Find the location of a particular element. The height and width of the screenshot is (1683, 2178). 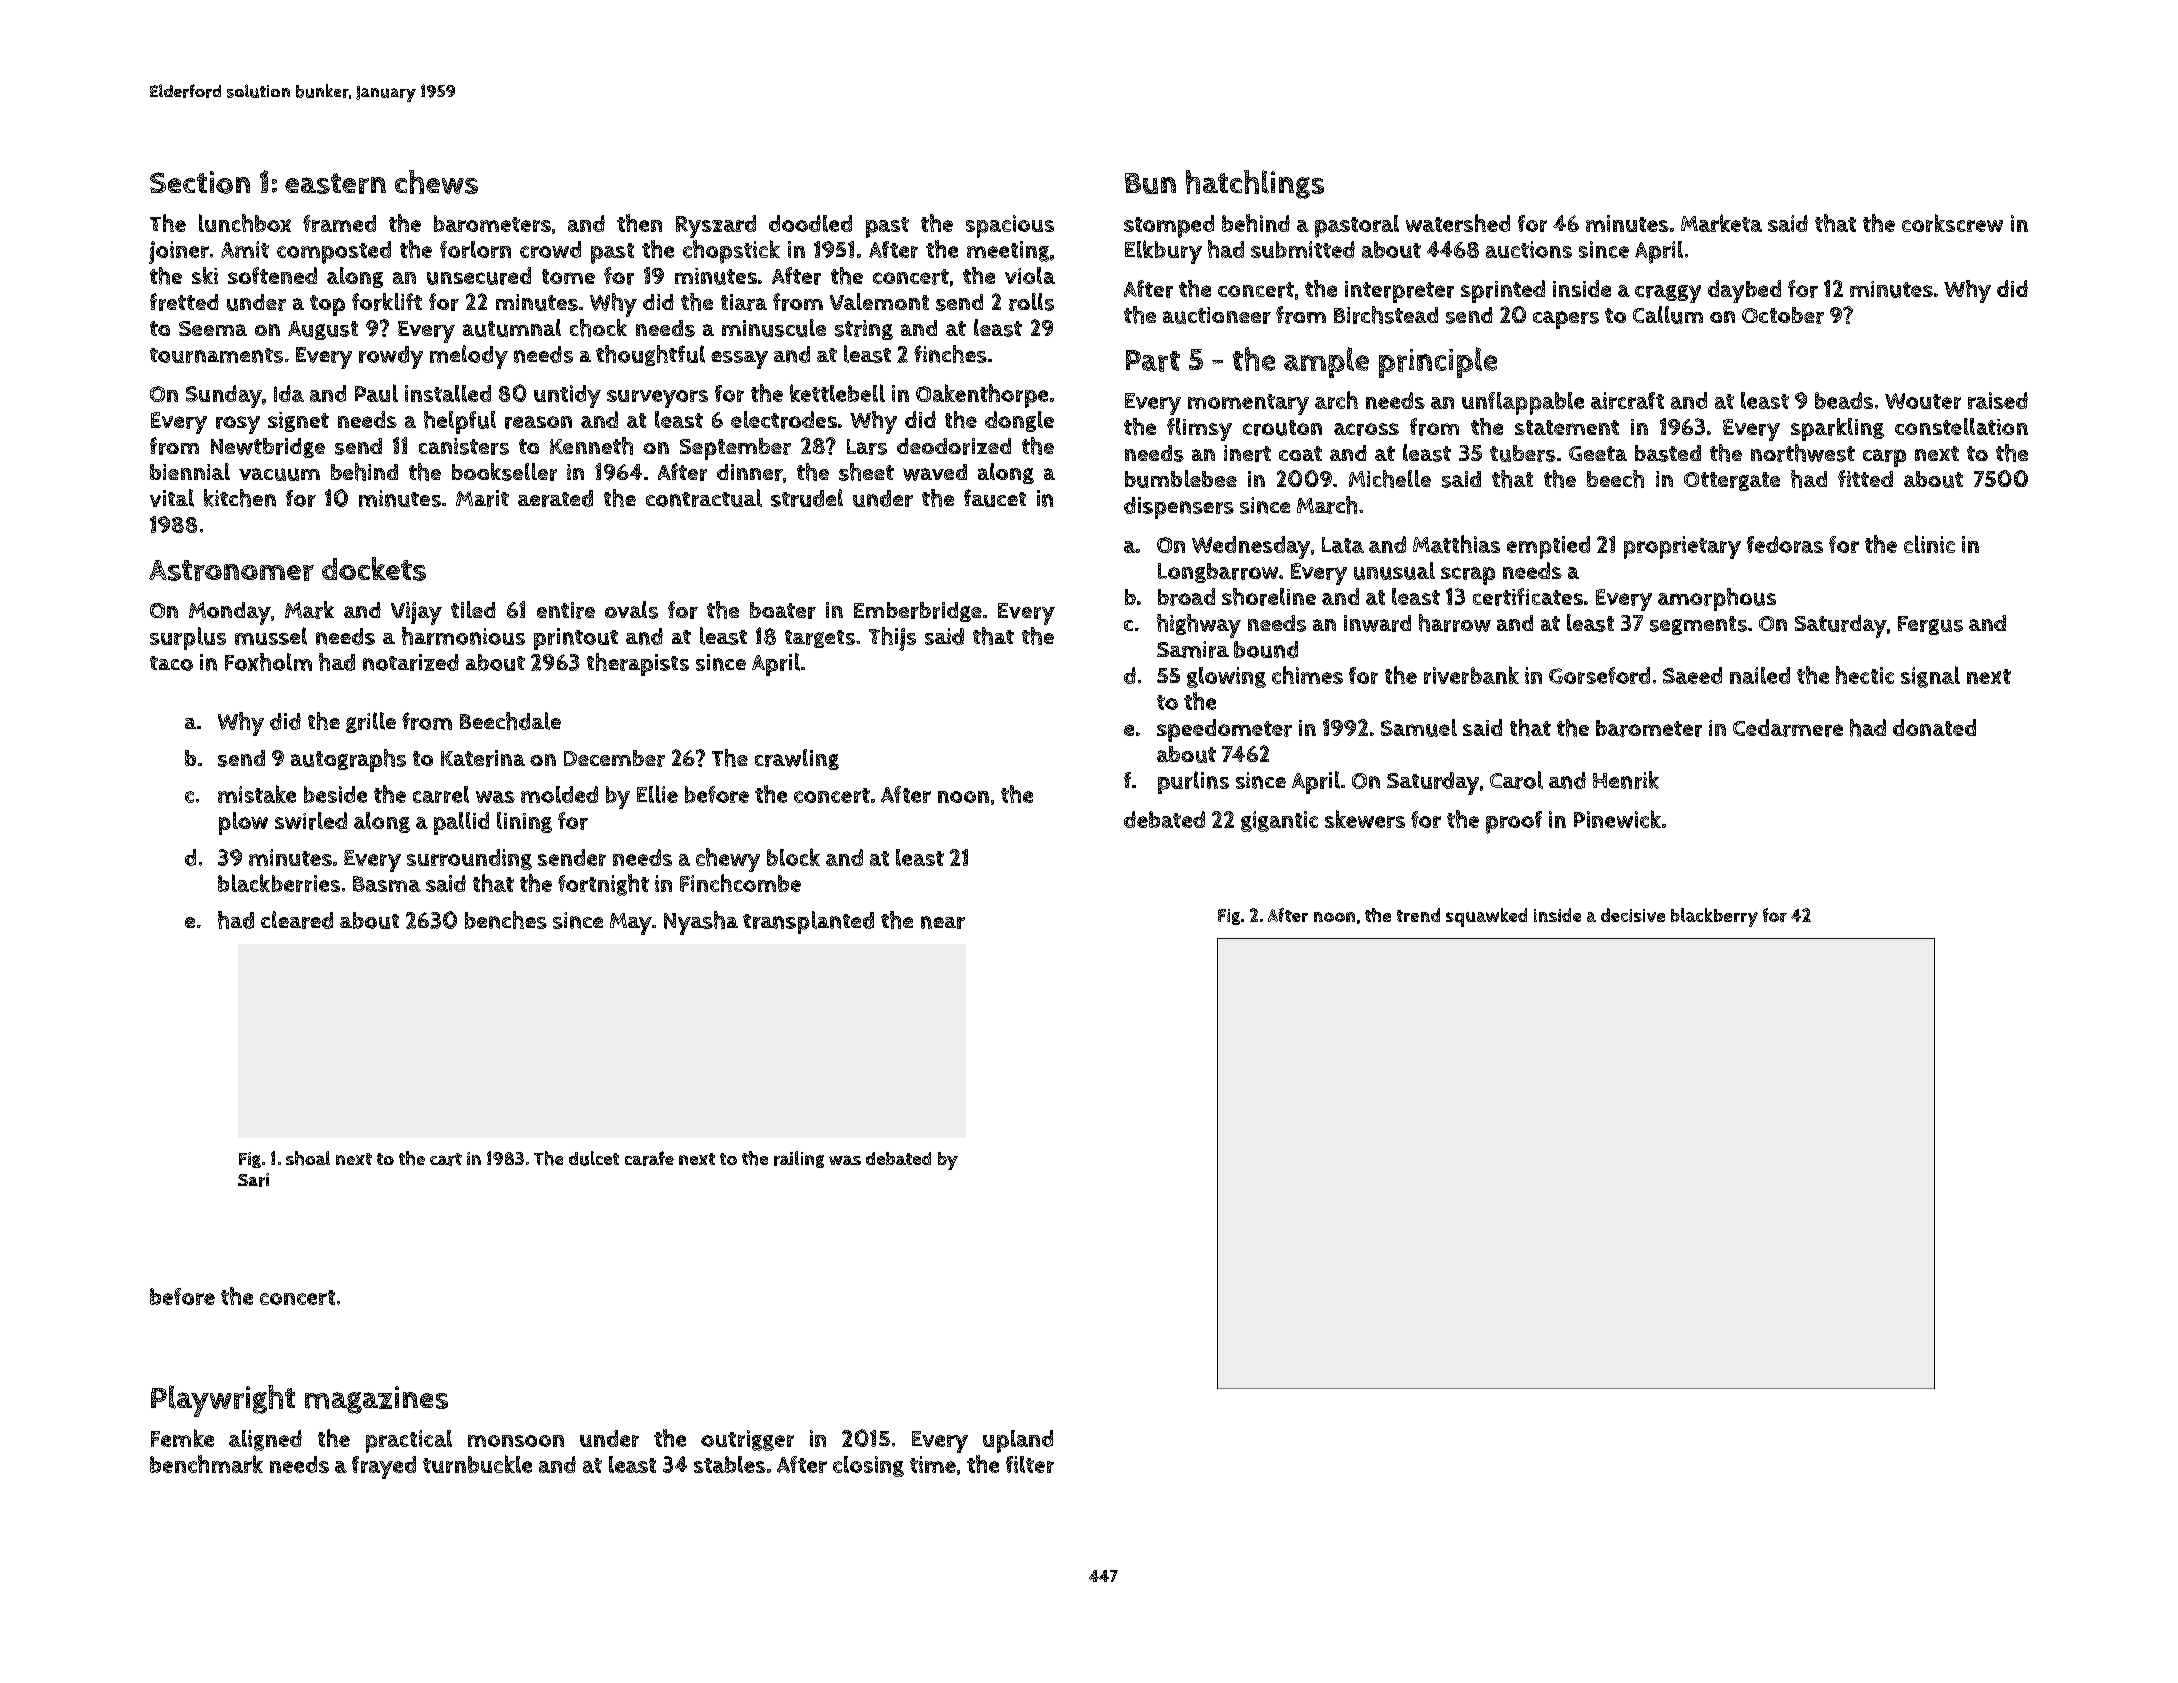

ski is located at coordinates (205, 275).
